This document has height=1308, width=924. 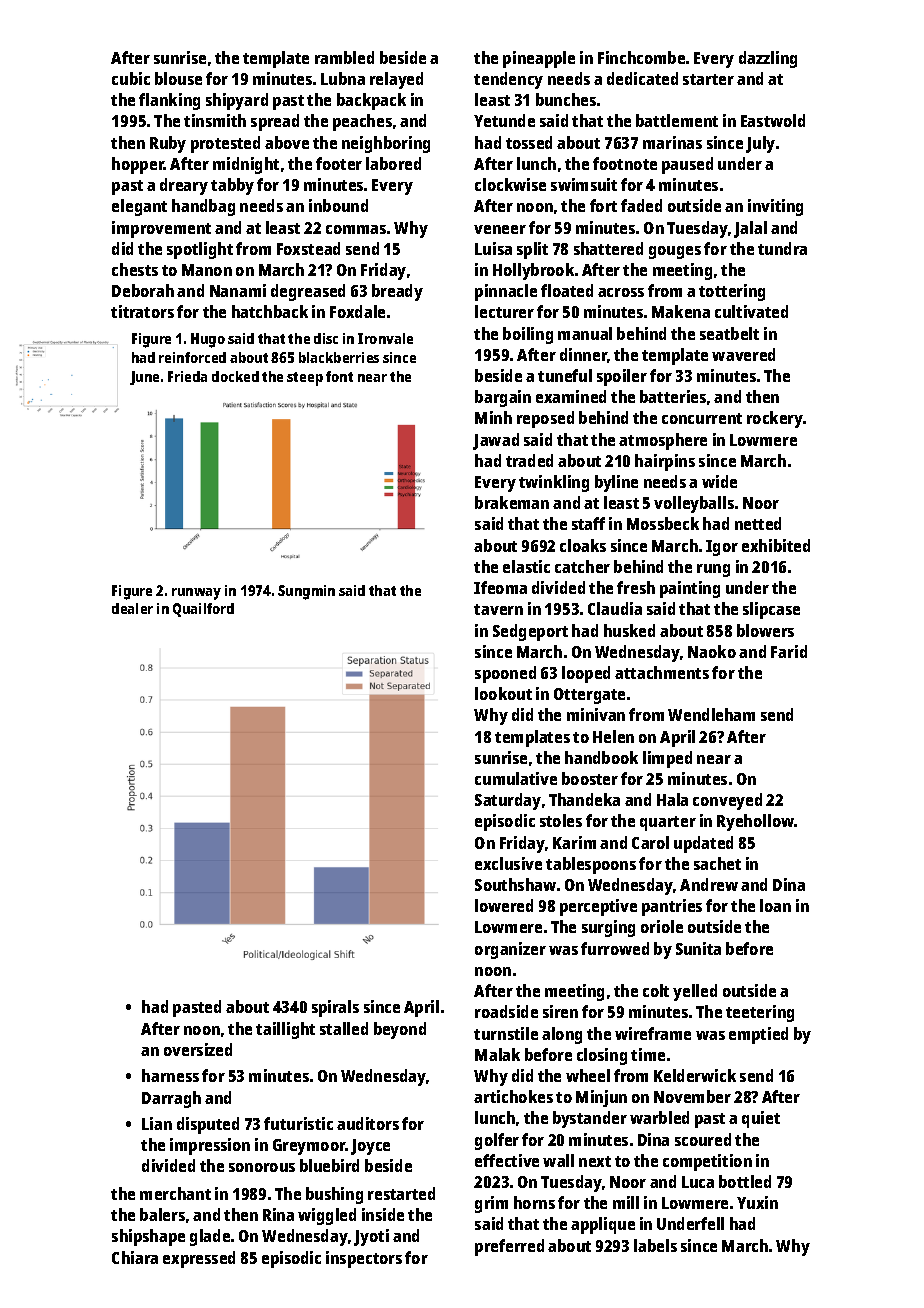 What do you see at coordinates (508, 80) in the document?
I see `tendency` at bounding box center [508, 80].
